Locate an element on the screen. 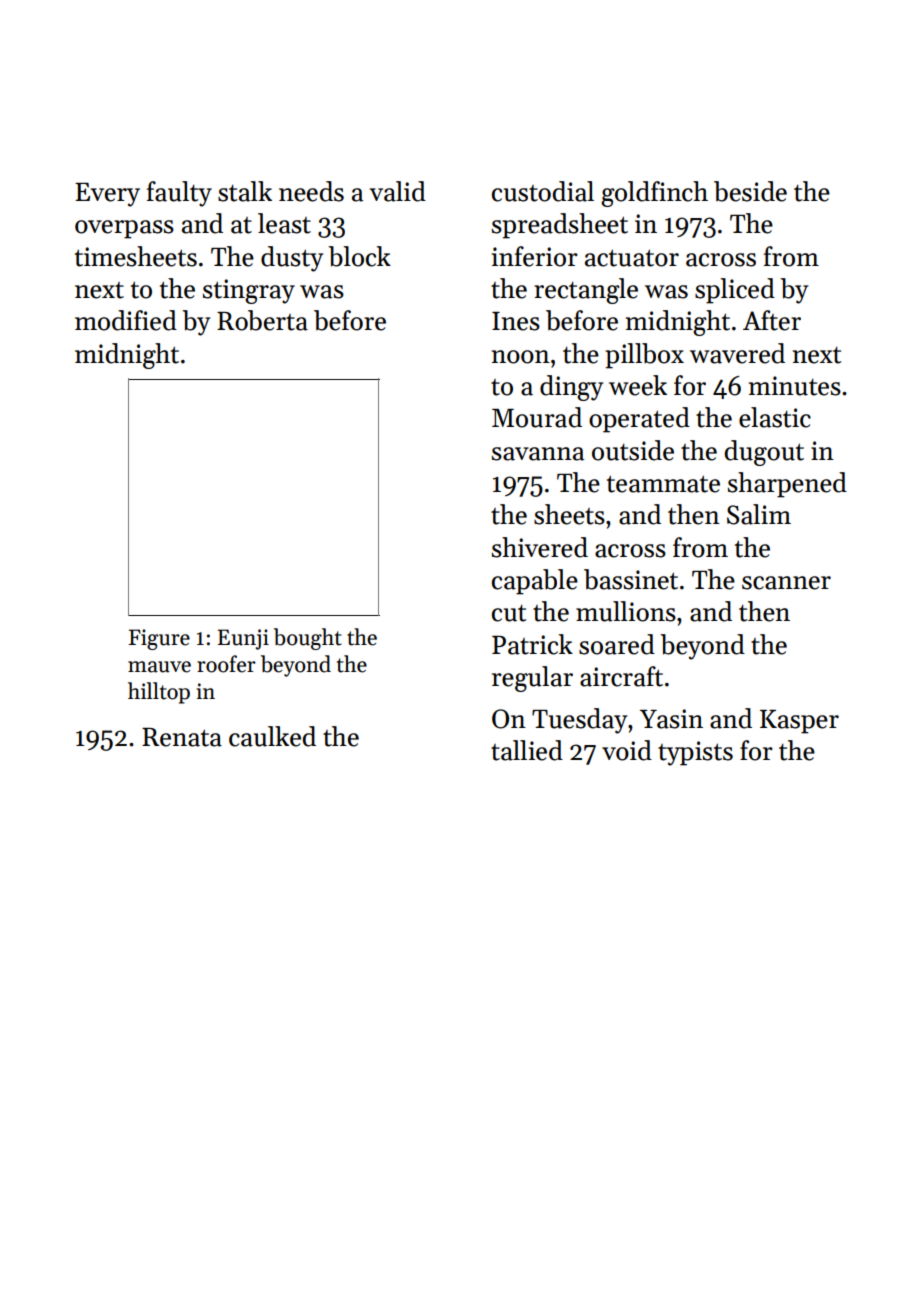 The image size is (924, 1311). tallied is located at coordinates (527, 750).
